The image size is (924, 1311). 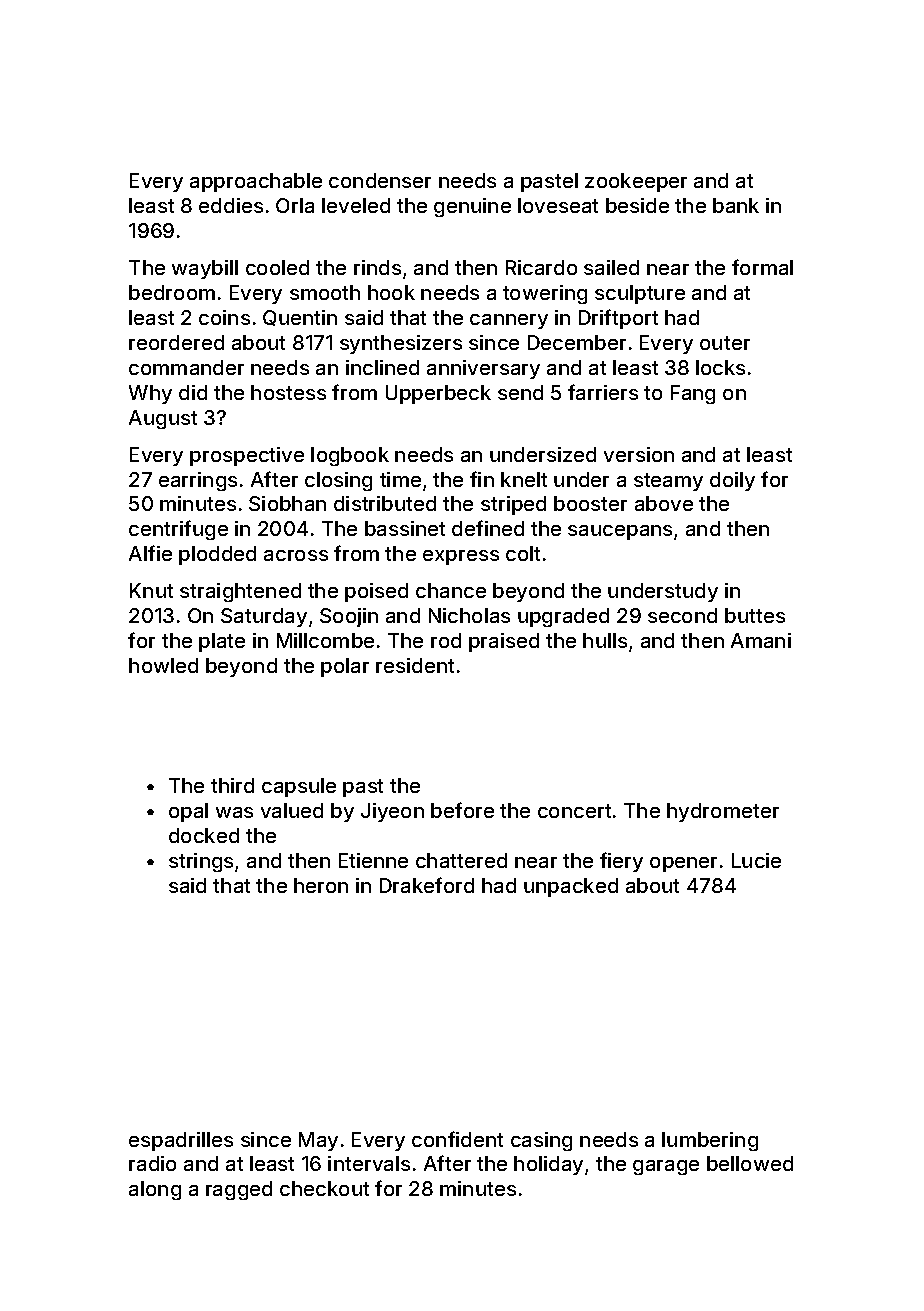 What do you see at coordinates (574, 811) in the image?
I see `concert` at bounding box center [574, 811].
